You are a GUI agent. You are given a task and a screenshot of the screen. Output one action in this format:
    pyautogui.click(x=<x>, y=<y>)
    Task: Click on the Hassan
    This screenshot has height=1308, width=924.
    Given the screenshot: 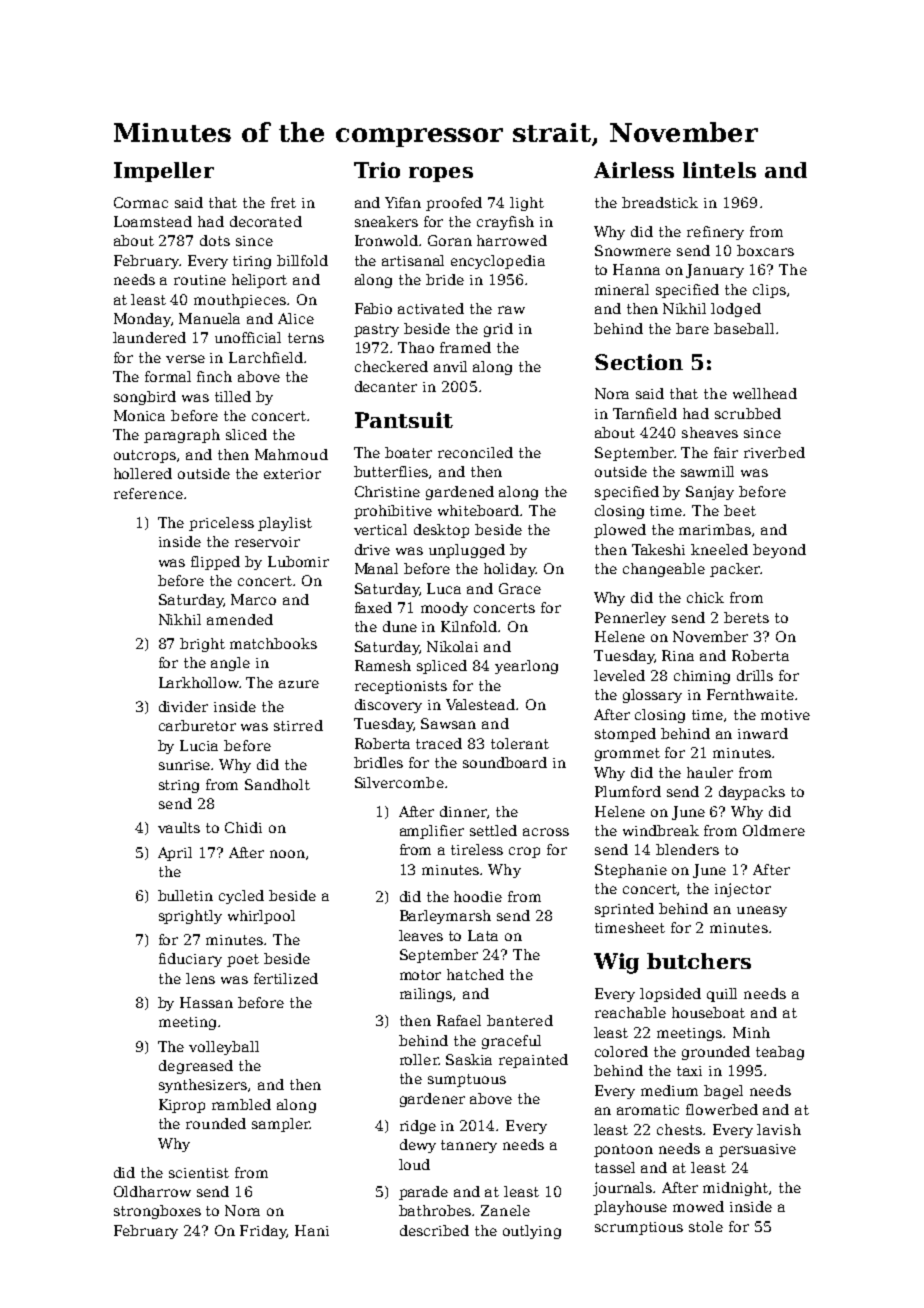 What is the action you would take?
    pyautogui.click(x=206, y=1002)
